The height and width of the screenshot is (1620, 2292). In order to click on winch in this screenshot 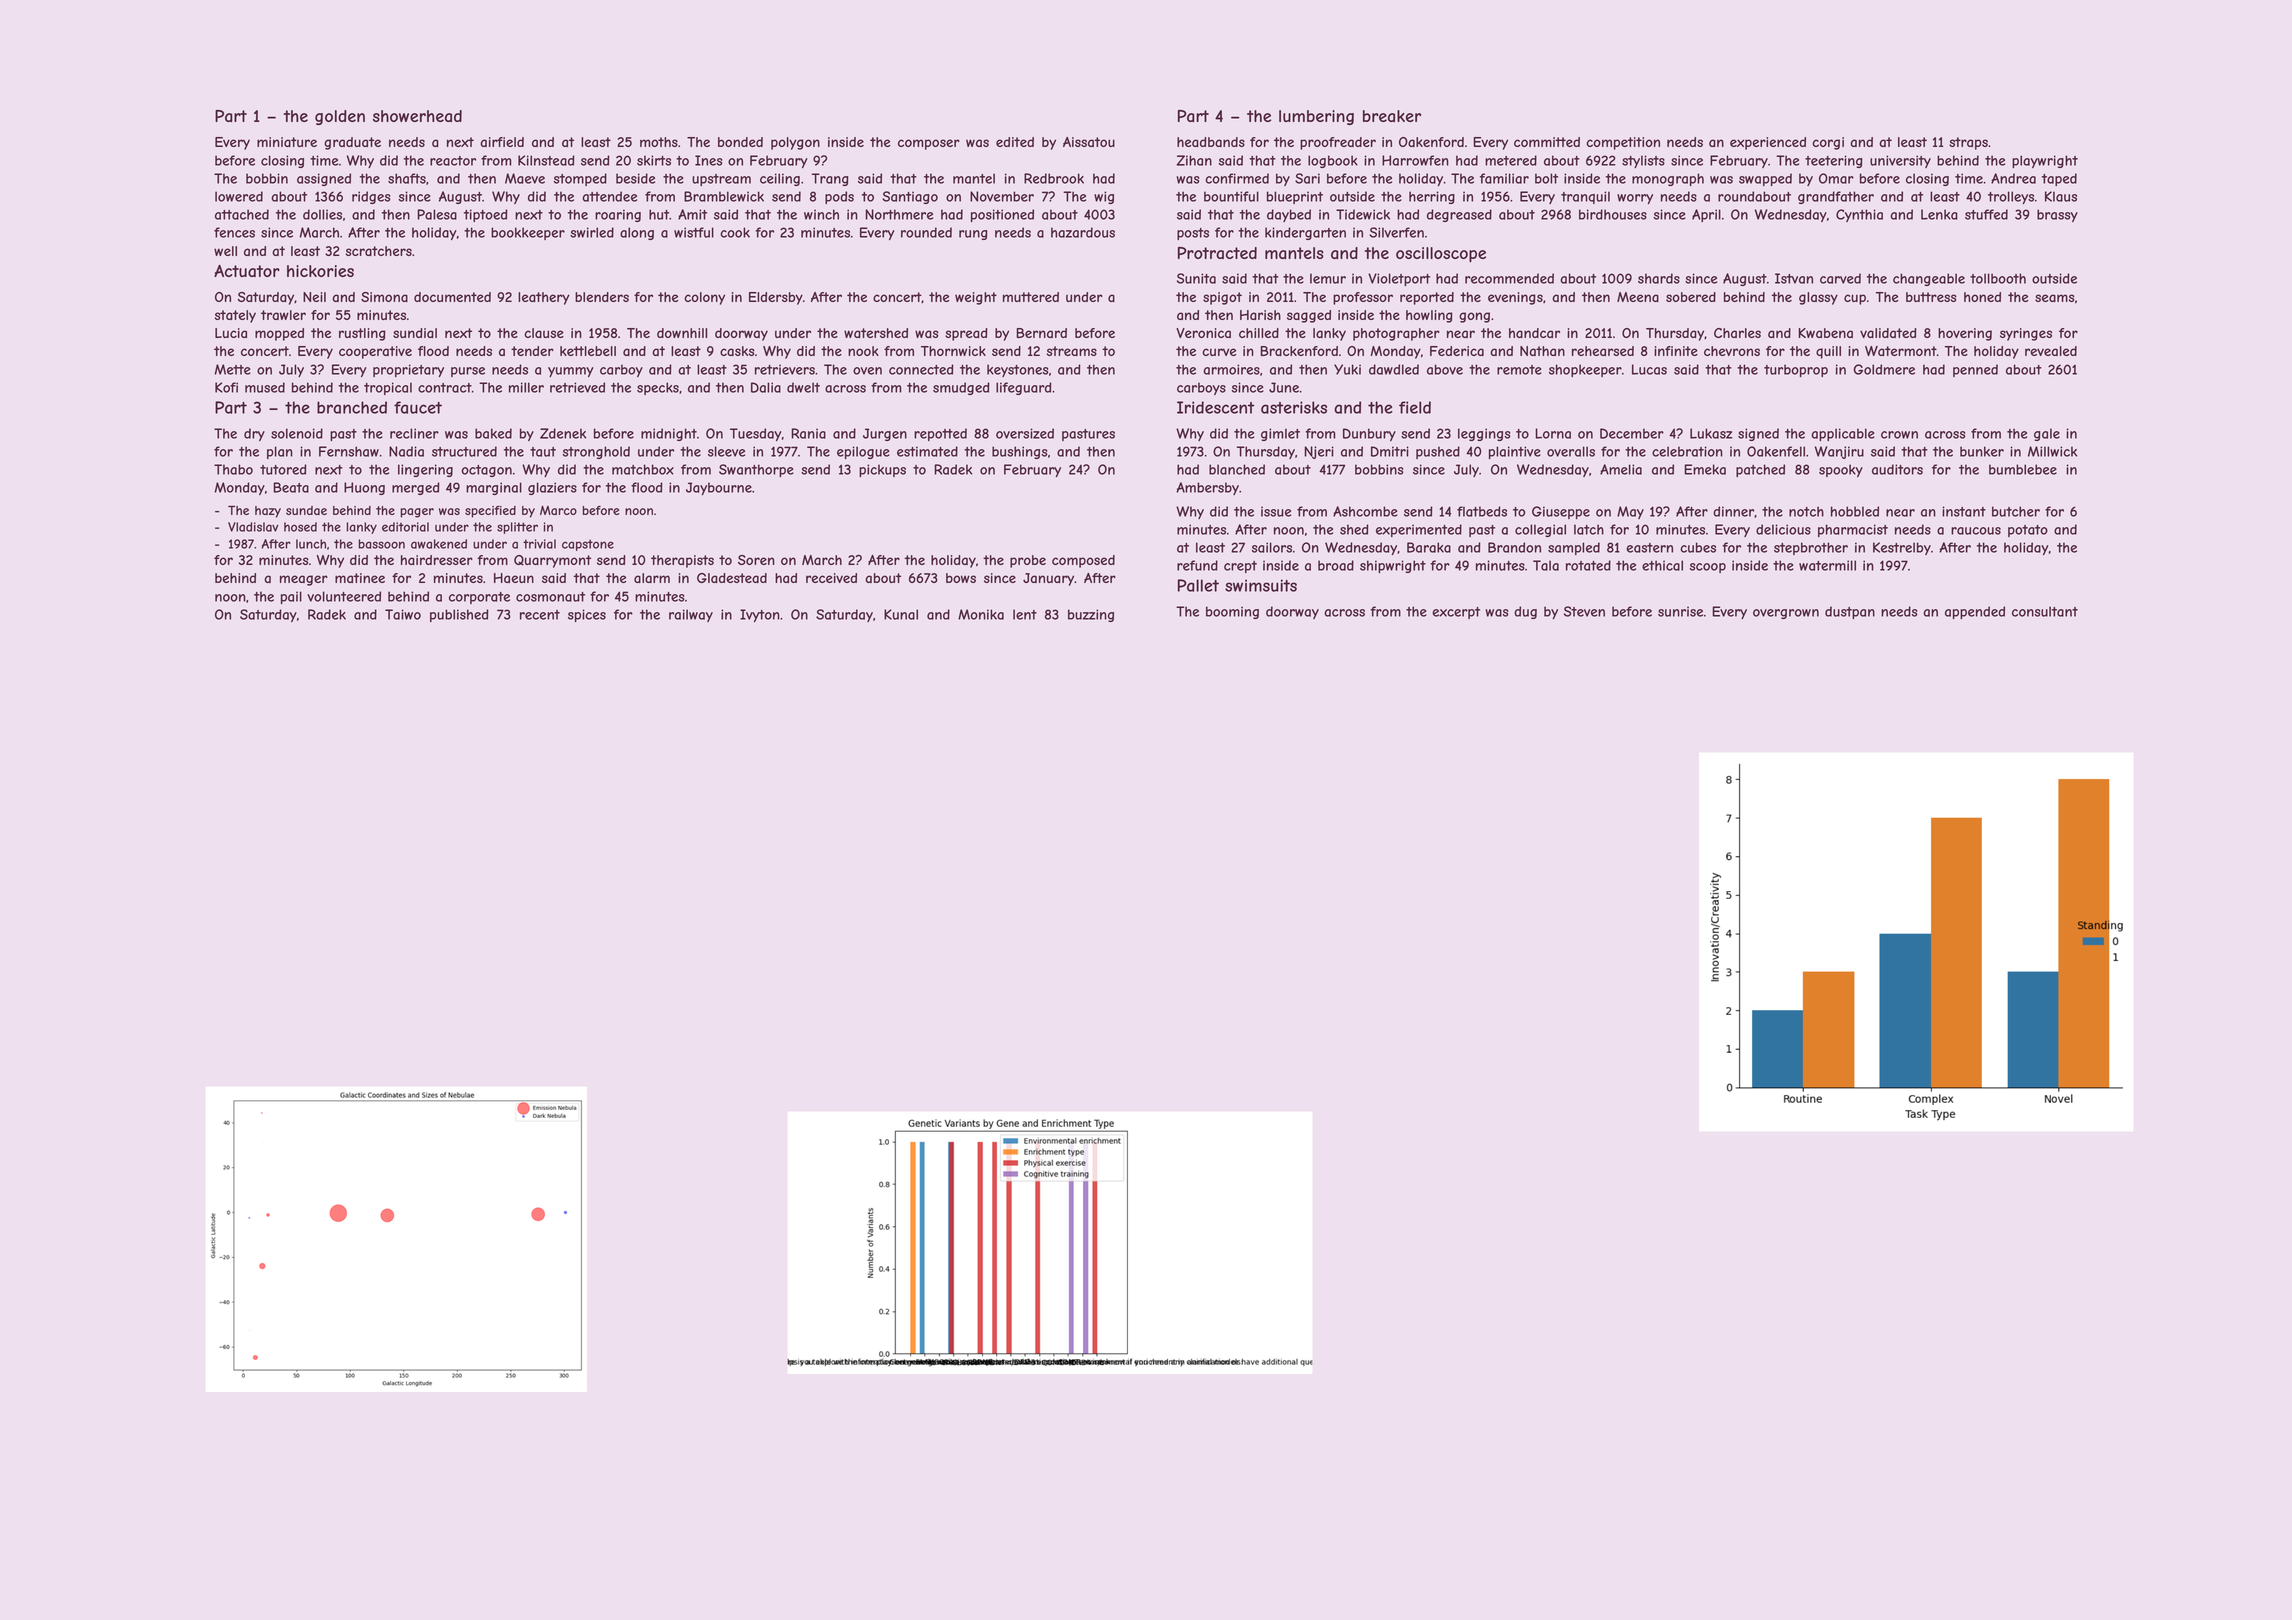, I will do `click(821, 214)`.
